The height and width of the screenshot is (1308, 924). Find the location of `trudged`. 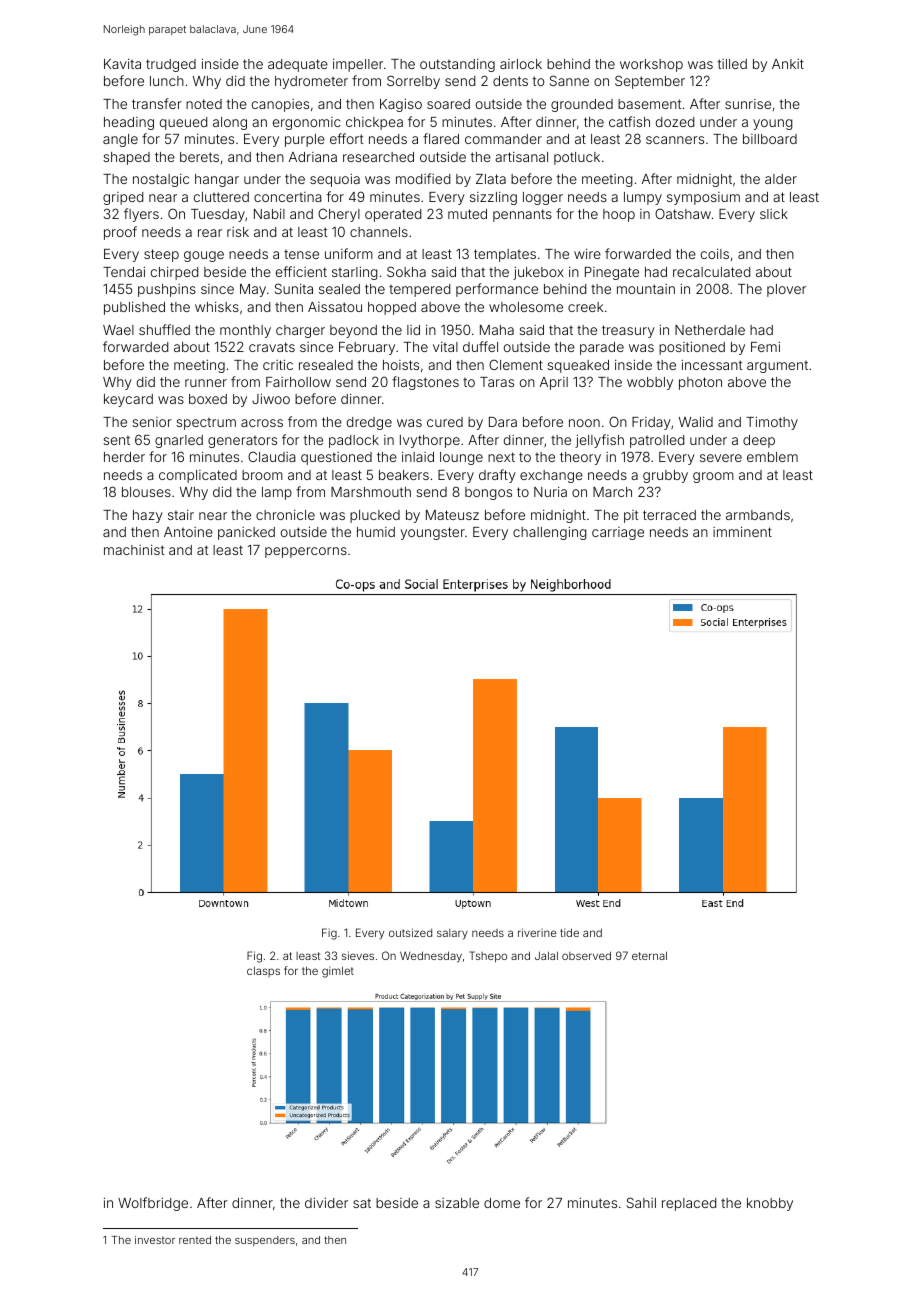

trudged is located at coordinates (171, 65).
